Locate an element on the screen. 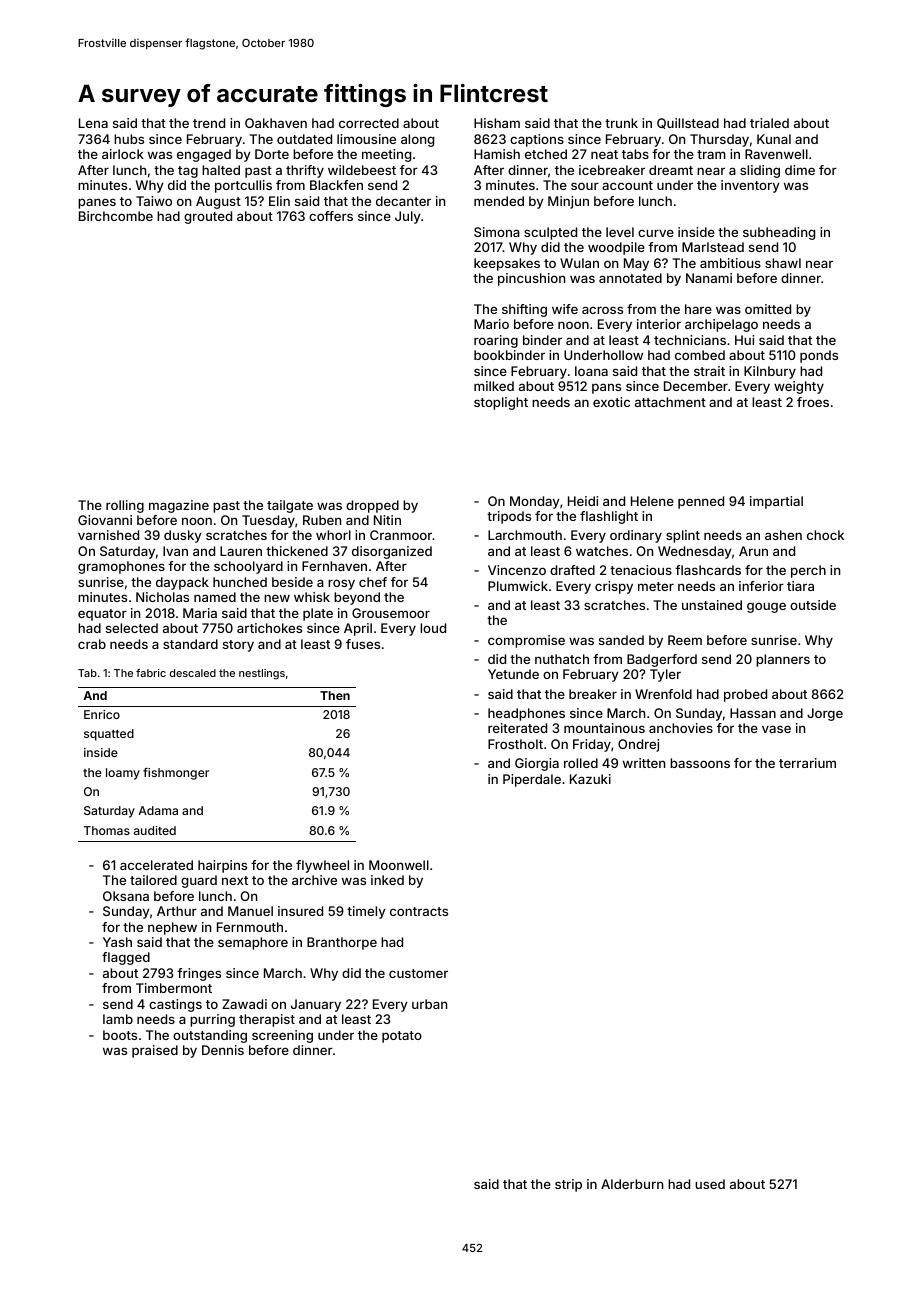  ashen is located at coordinates (783, 535).
